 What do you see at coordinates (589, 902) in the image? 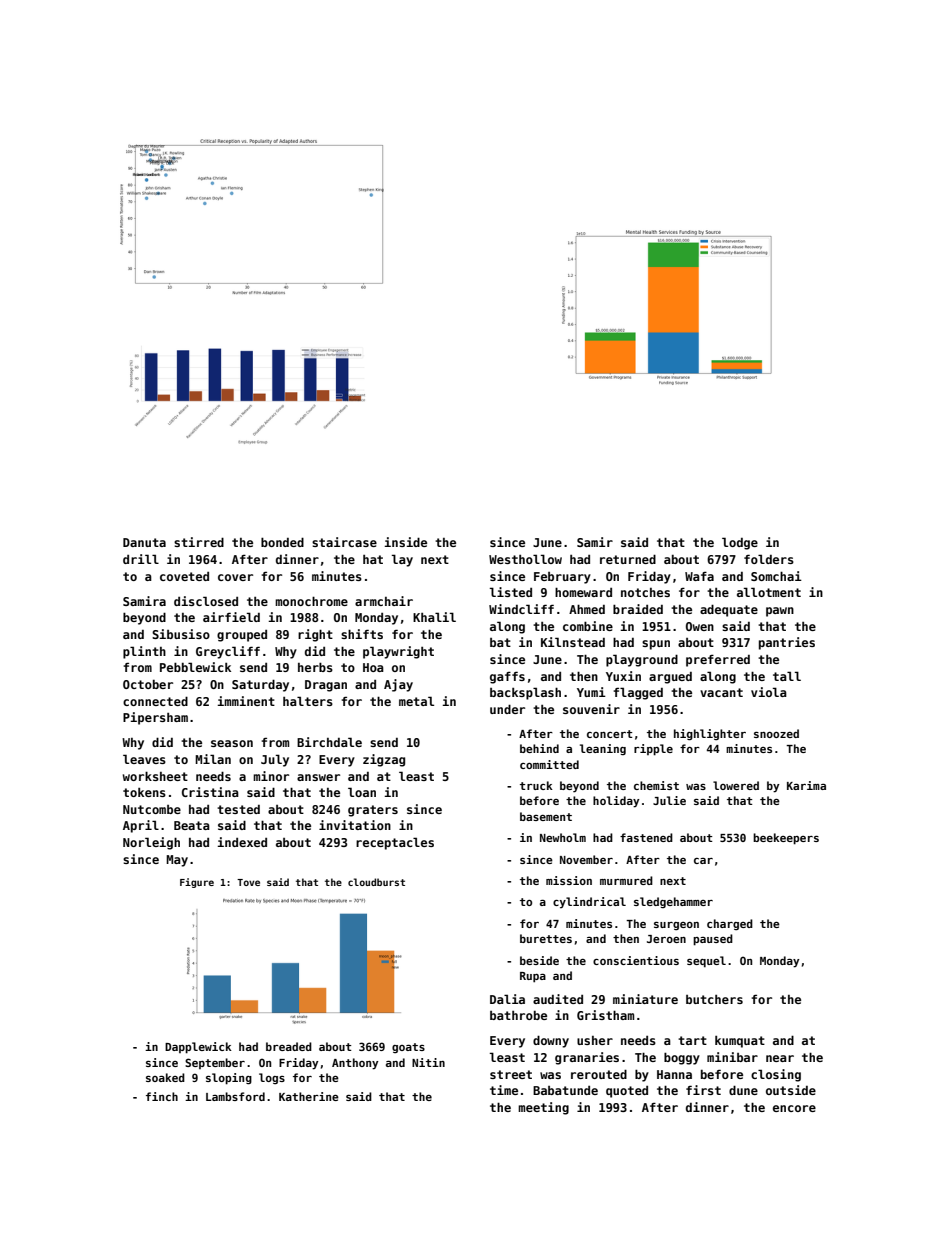
I see `cylindrical` at bounding box center [589, 902].
